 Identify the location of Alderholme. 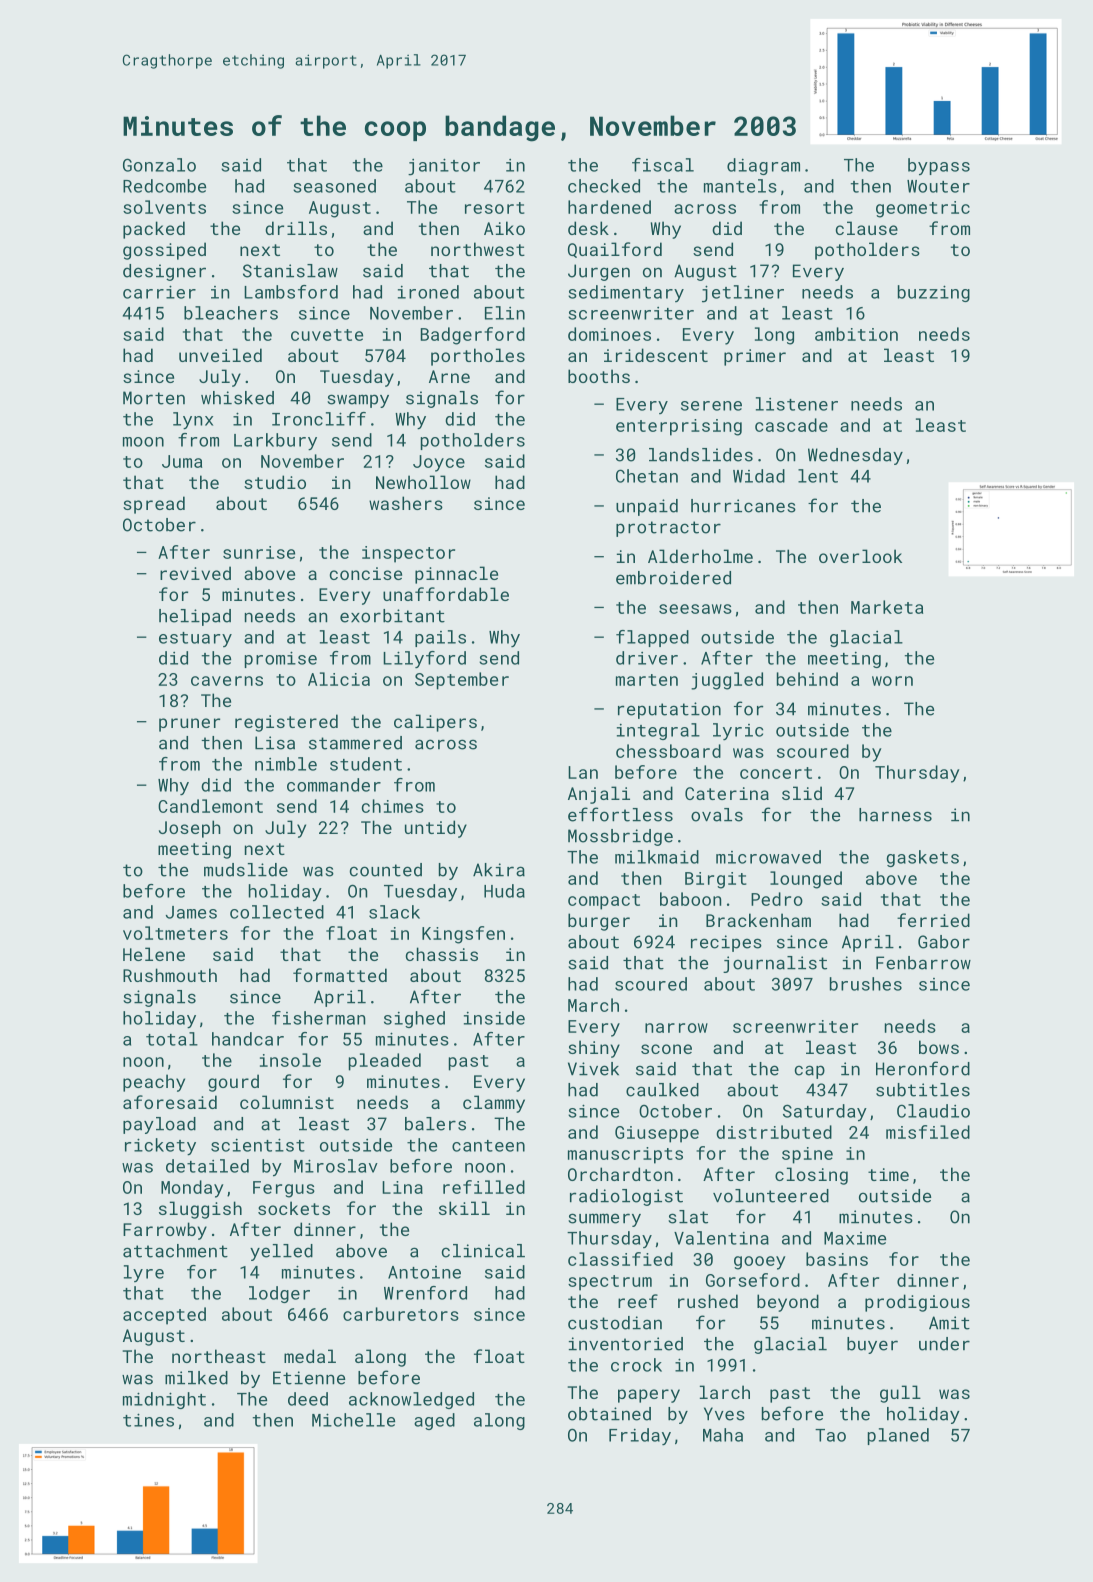
(700, 556).
